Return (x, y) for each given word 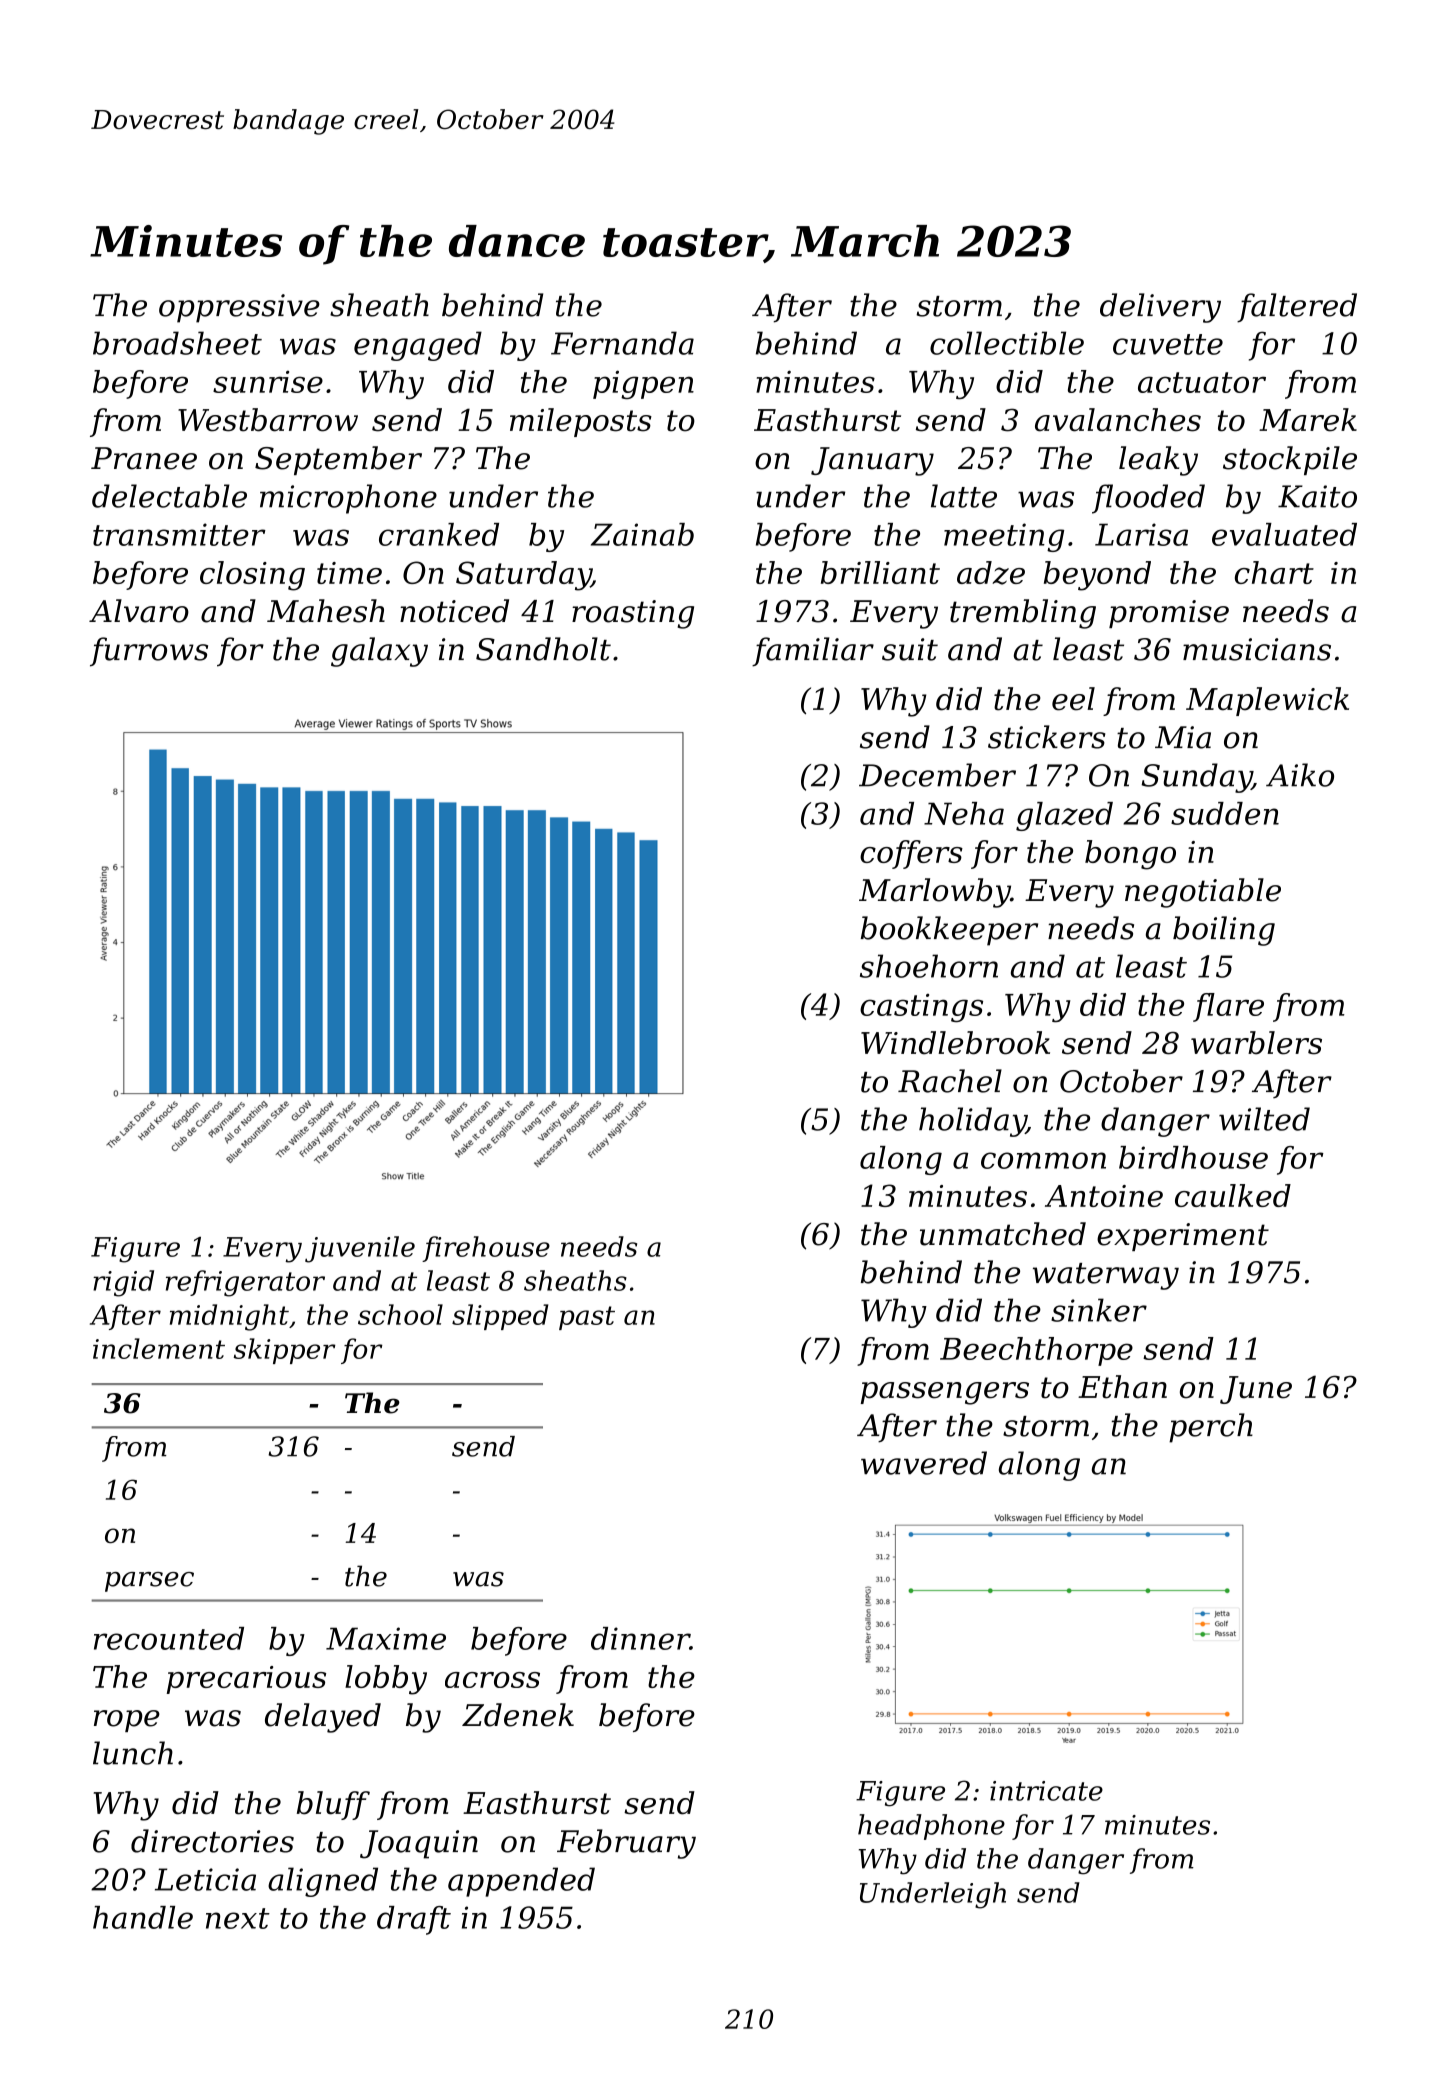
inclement (159, 1348)
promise (1169, 614)
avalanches (1118, 420)
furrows (149, 652)
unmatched (1003, 1234)
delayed (323, 1718)
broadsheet (177, 343)
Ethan (1122, 1387)
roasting (633, 614)
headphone (931, 1827)
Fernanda (622, 343)
